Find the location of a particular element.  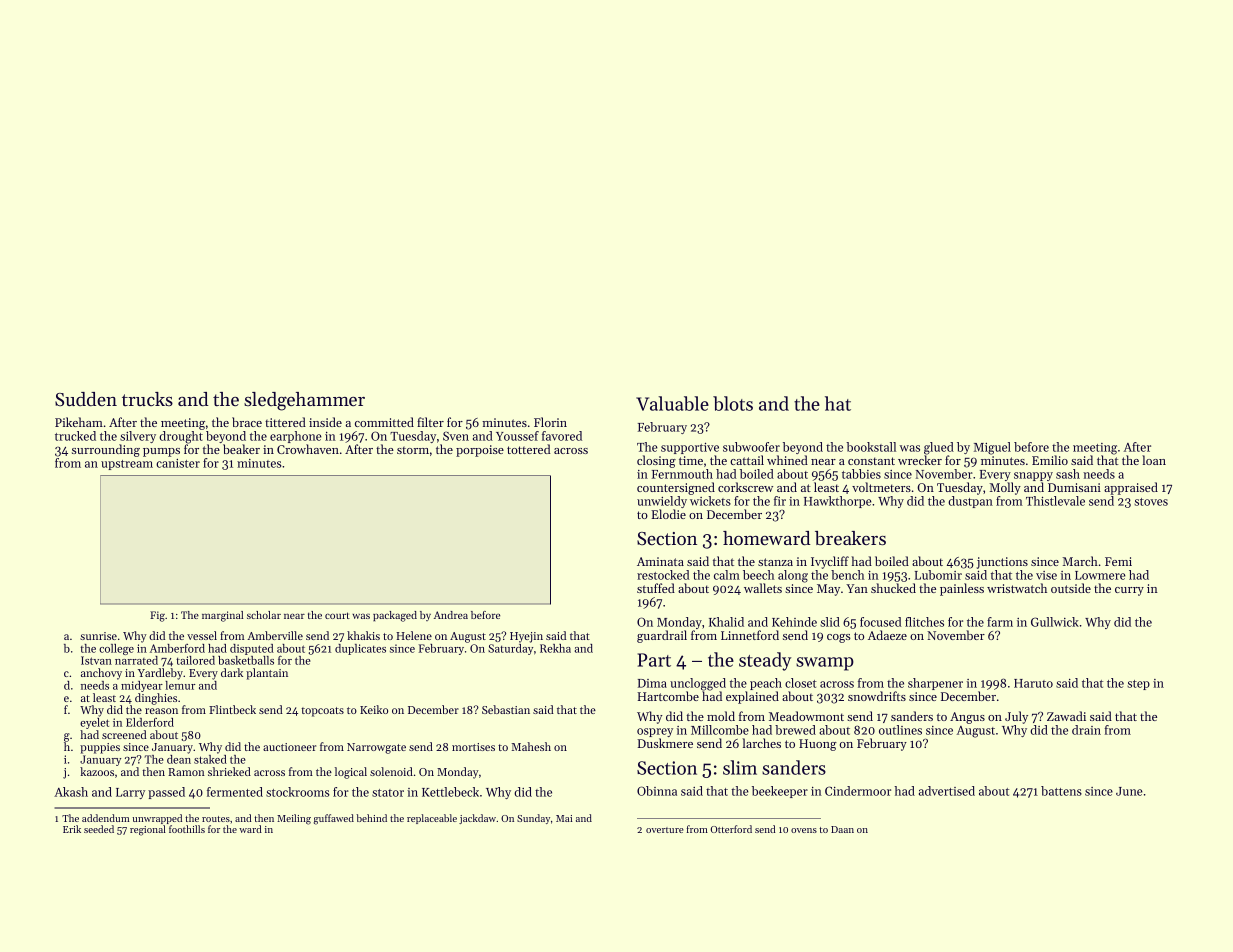

Elodie is located at coordinates (668, 514).
